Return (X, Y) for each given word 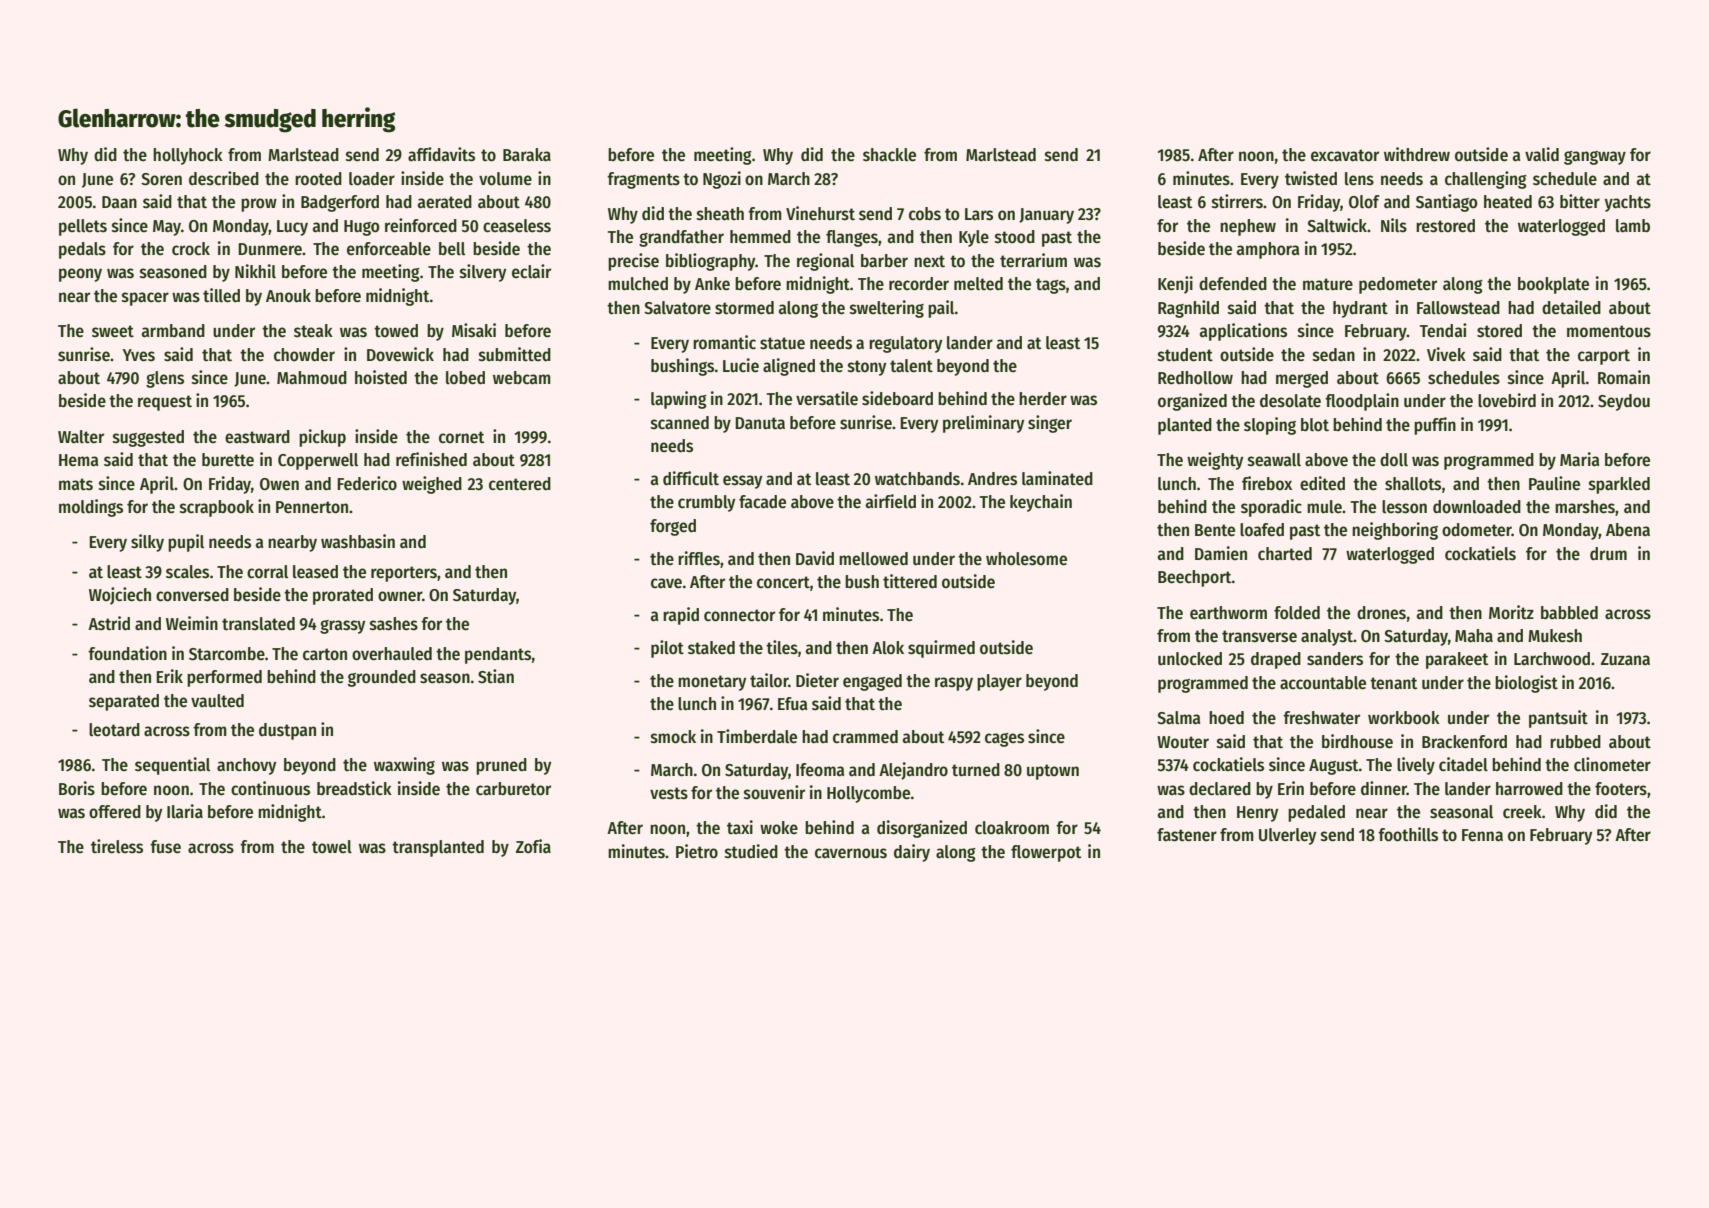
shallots (1413, 484)
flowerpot (1046, 853)
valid (1542, 154)
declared (1220, 789)
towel (332, 847)
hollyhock (188, 156)
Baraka (527, 154)
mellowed (873, 559)
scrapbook (217, 508)
